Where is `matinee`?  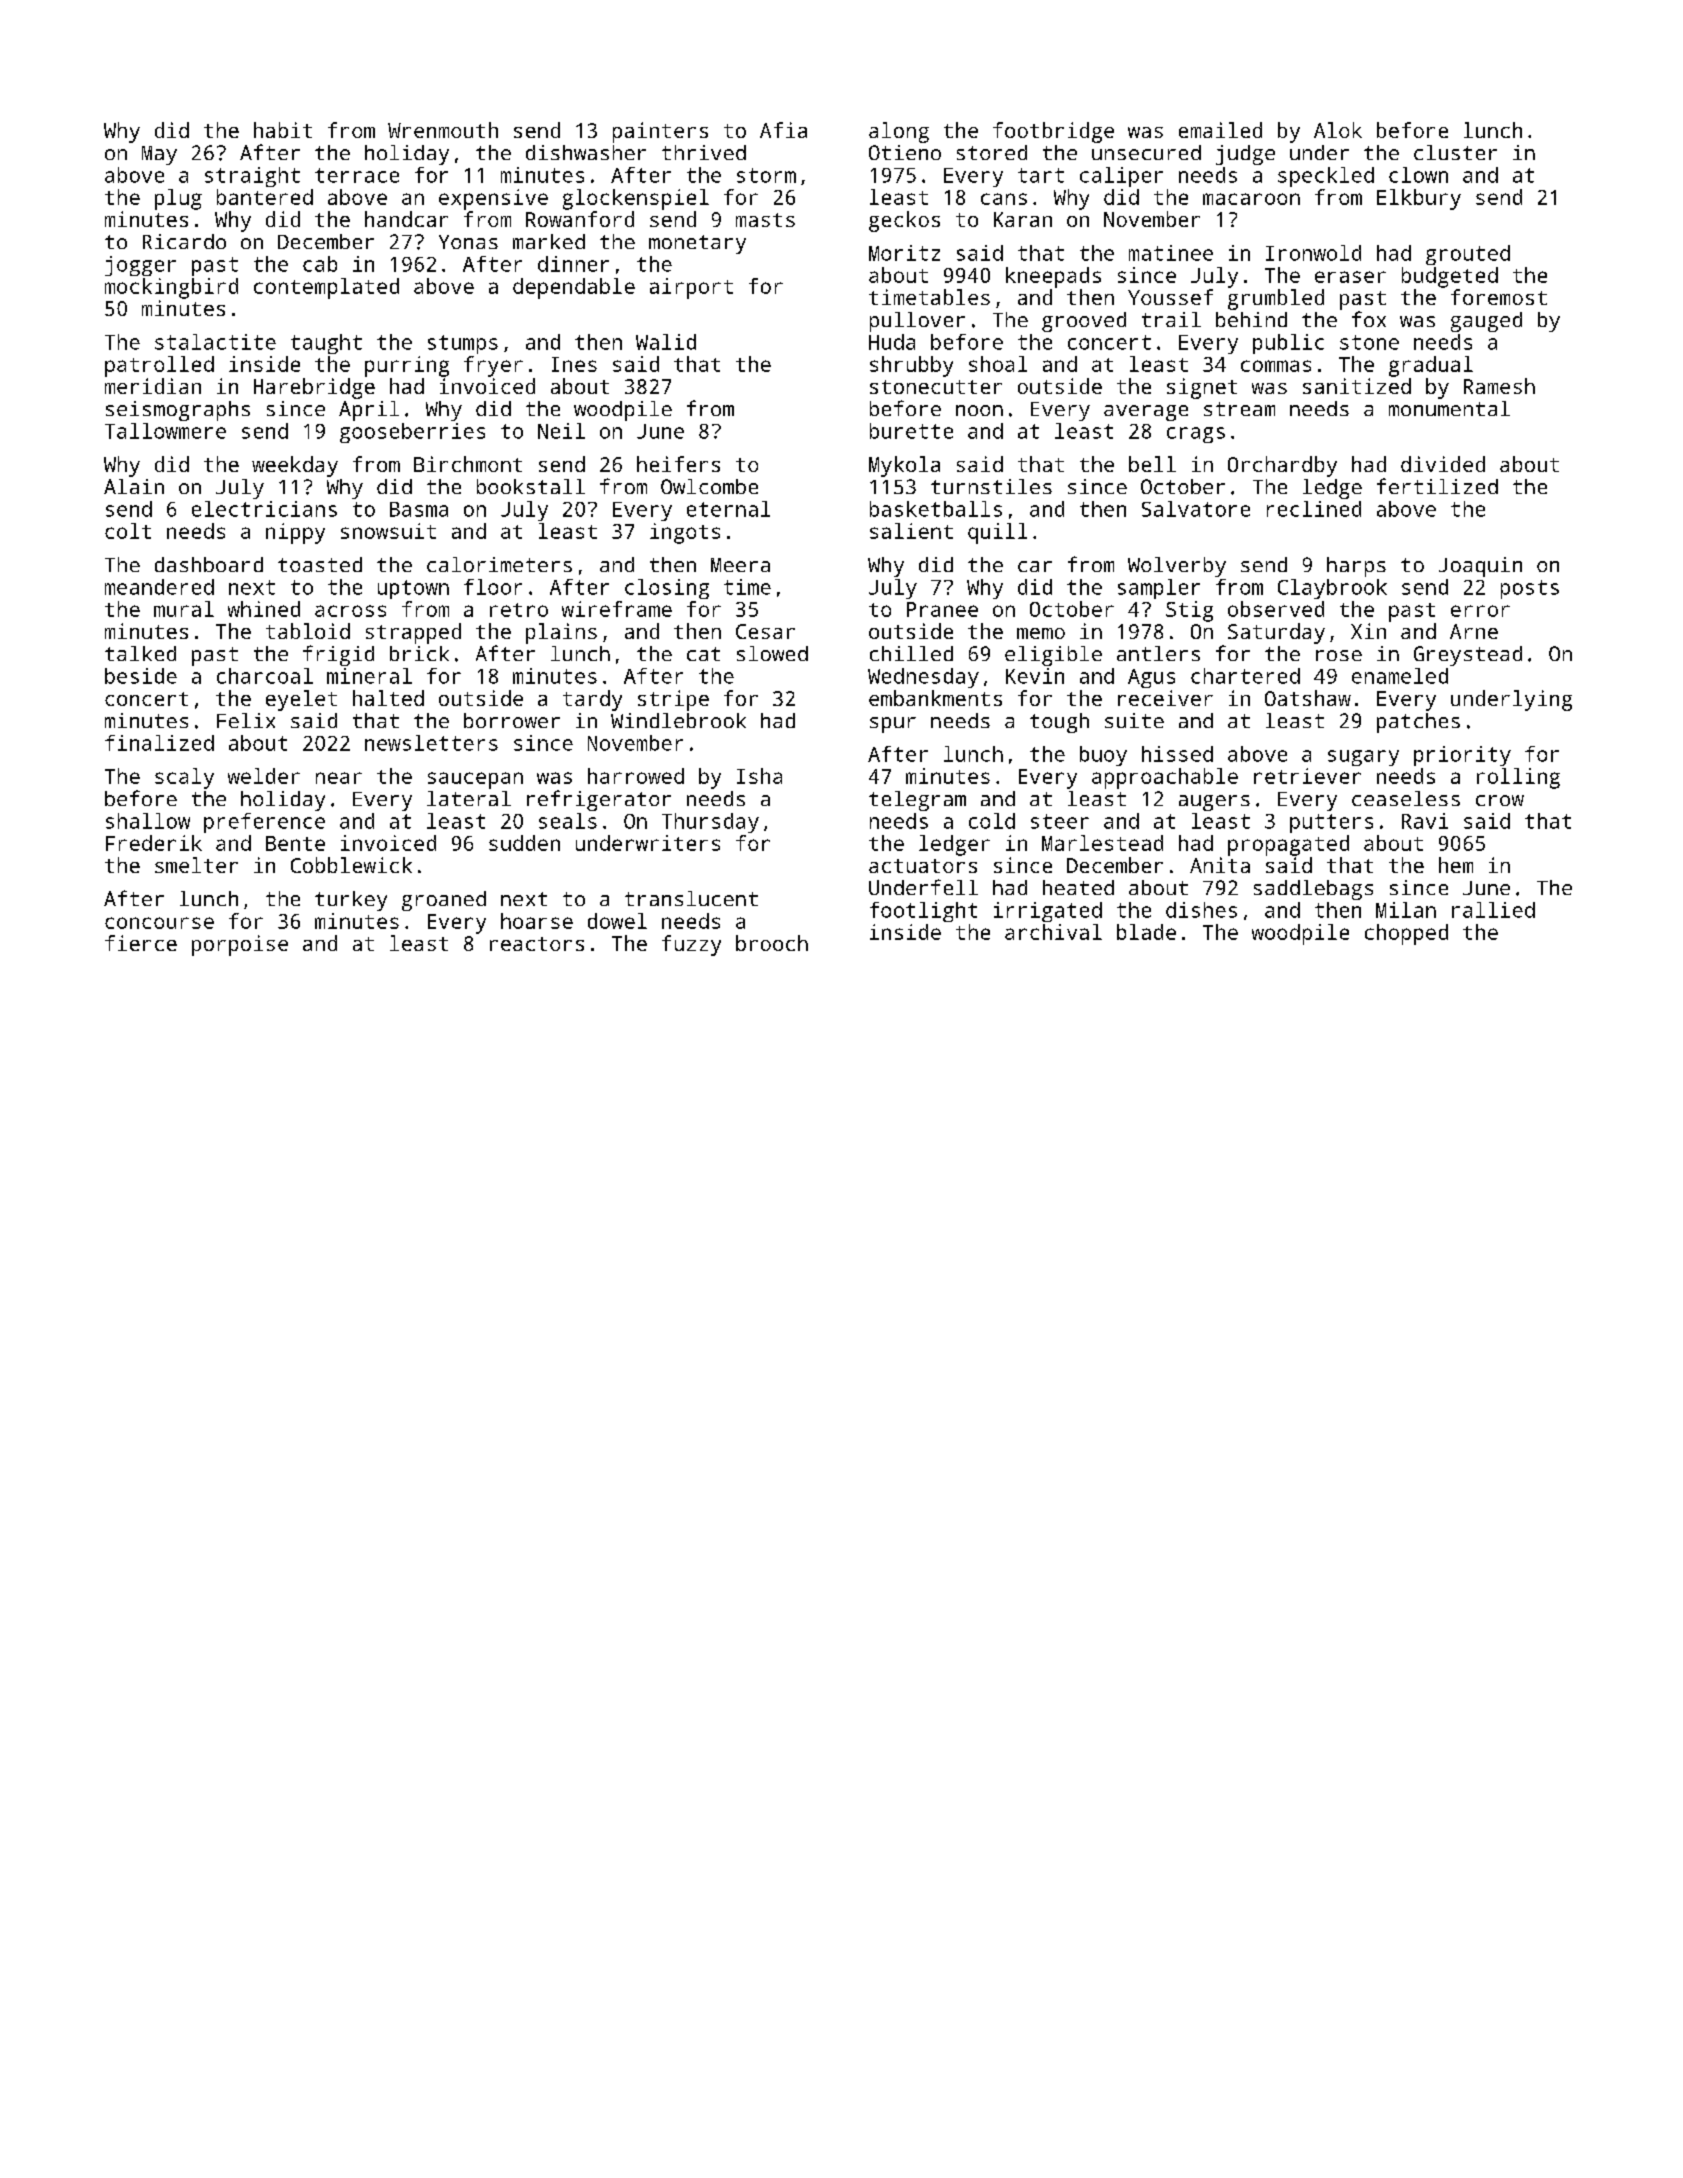
matinee is located at coordinates (1171, 253).
